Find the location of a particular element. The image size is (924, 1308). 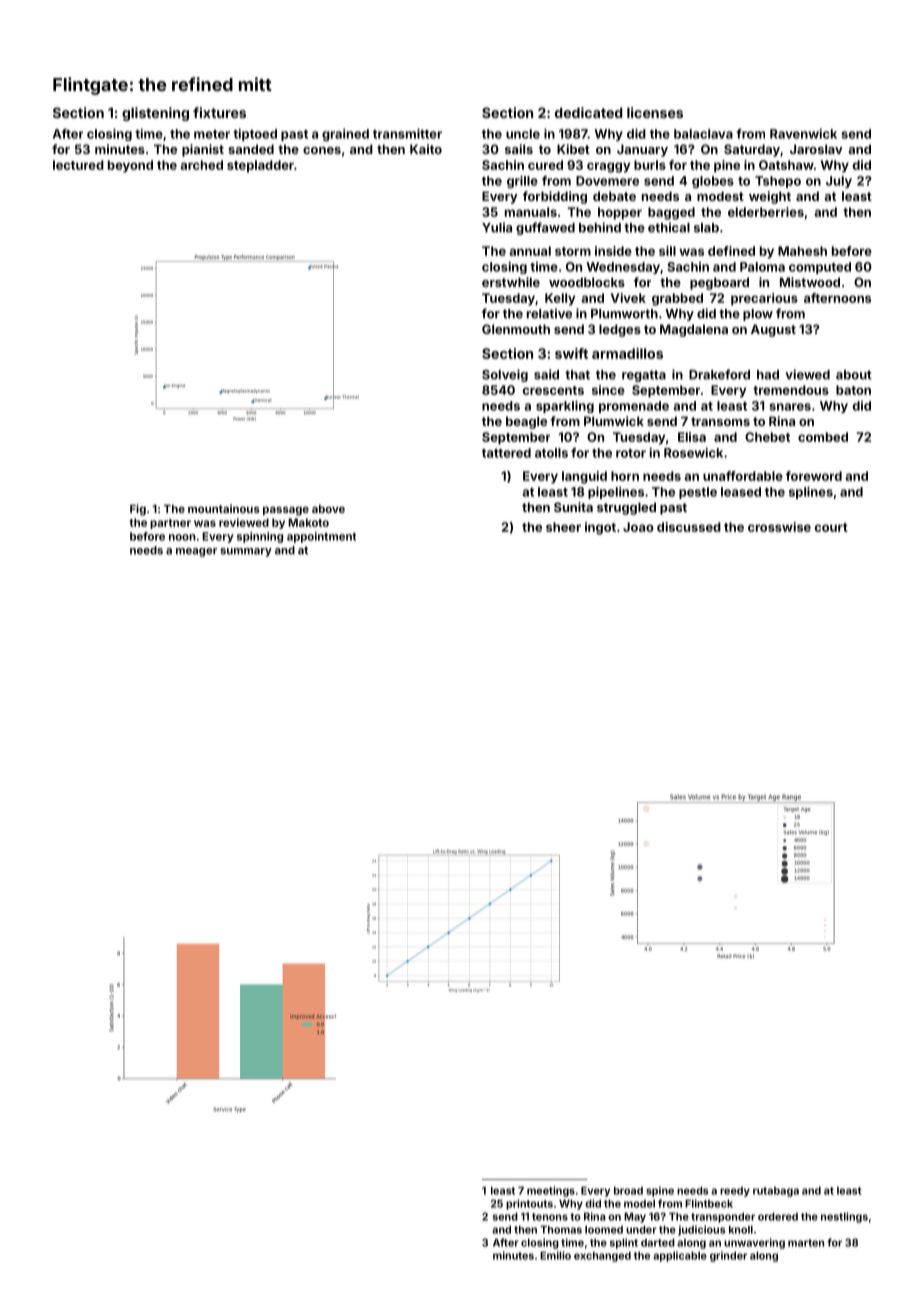

transoms is located at coordinates (720, 421).
